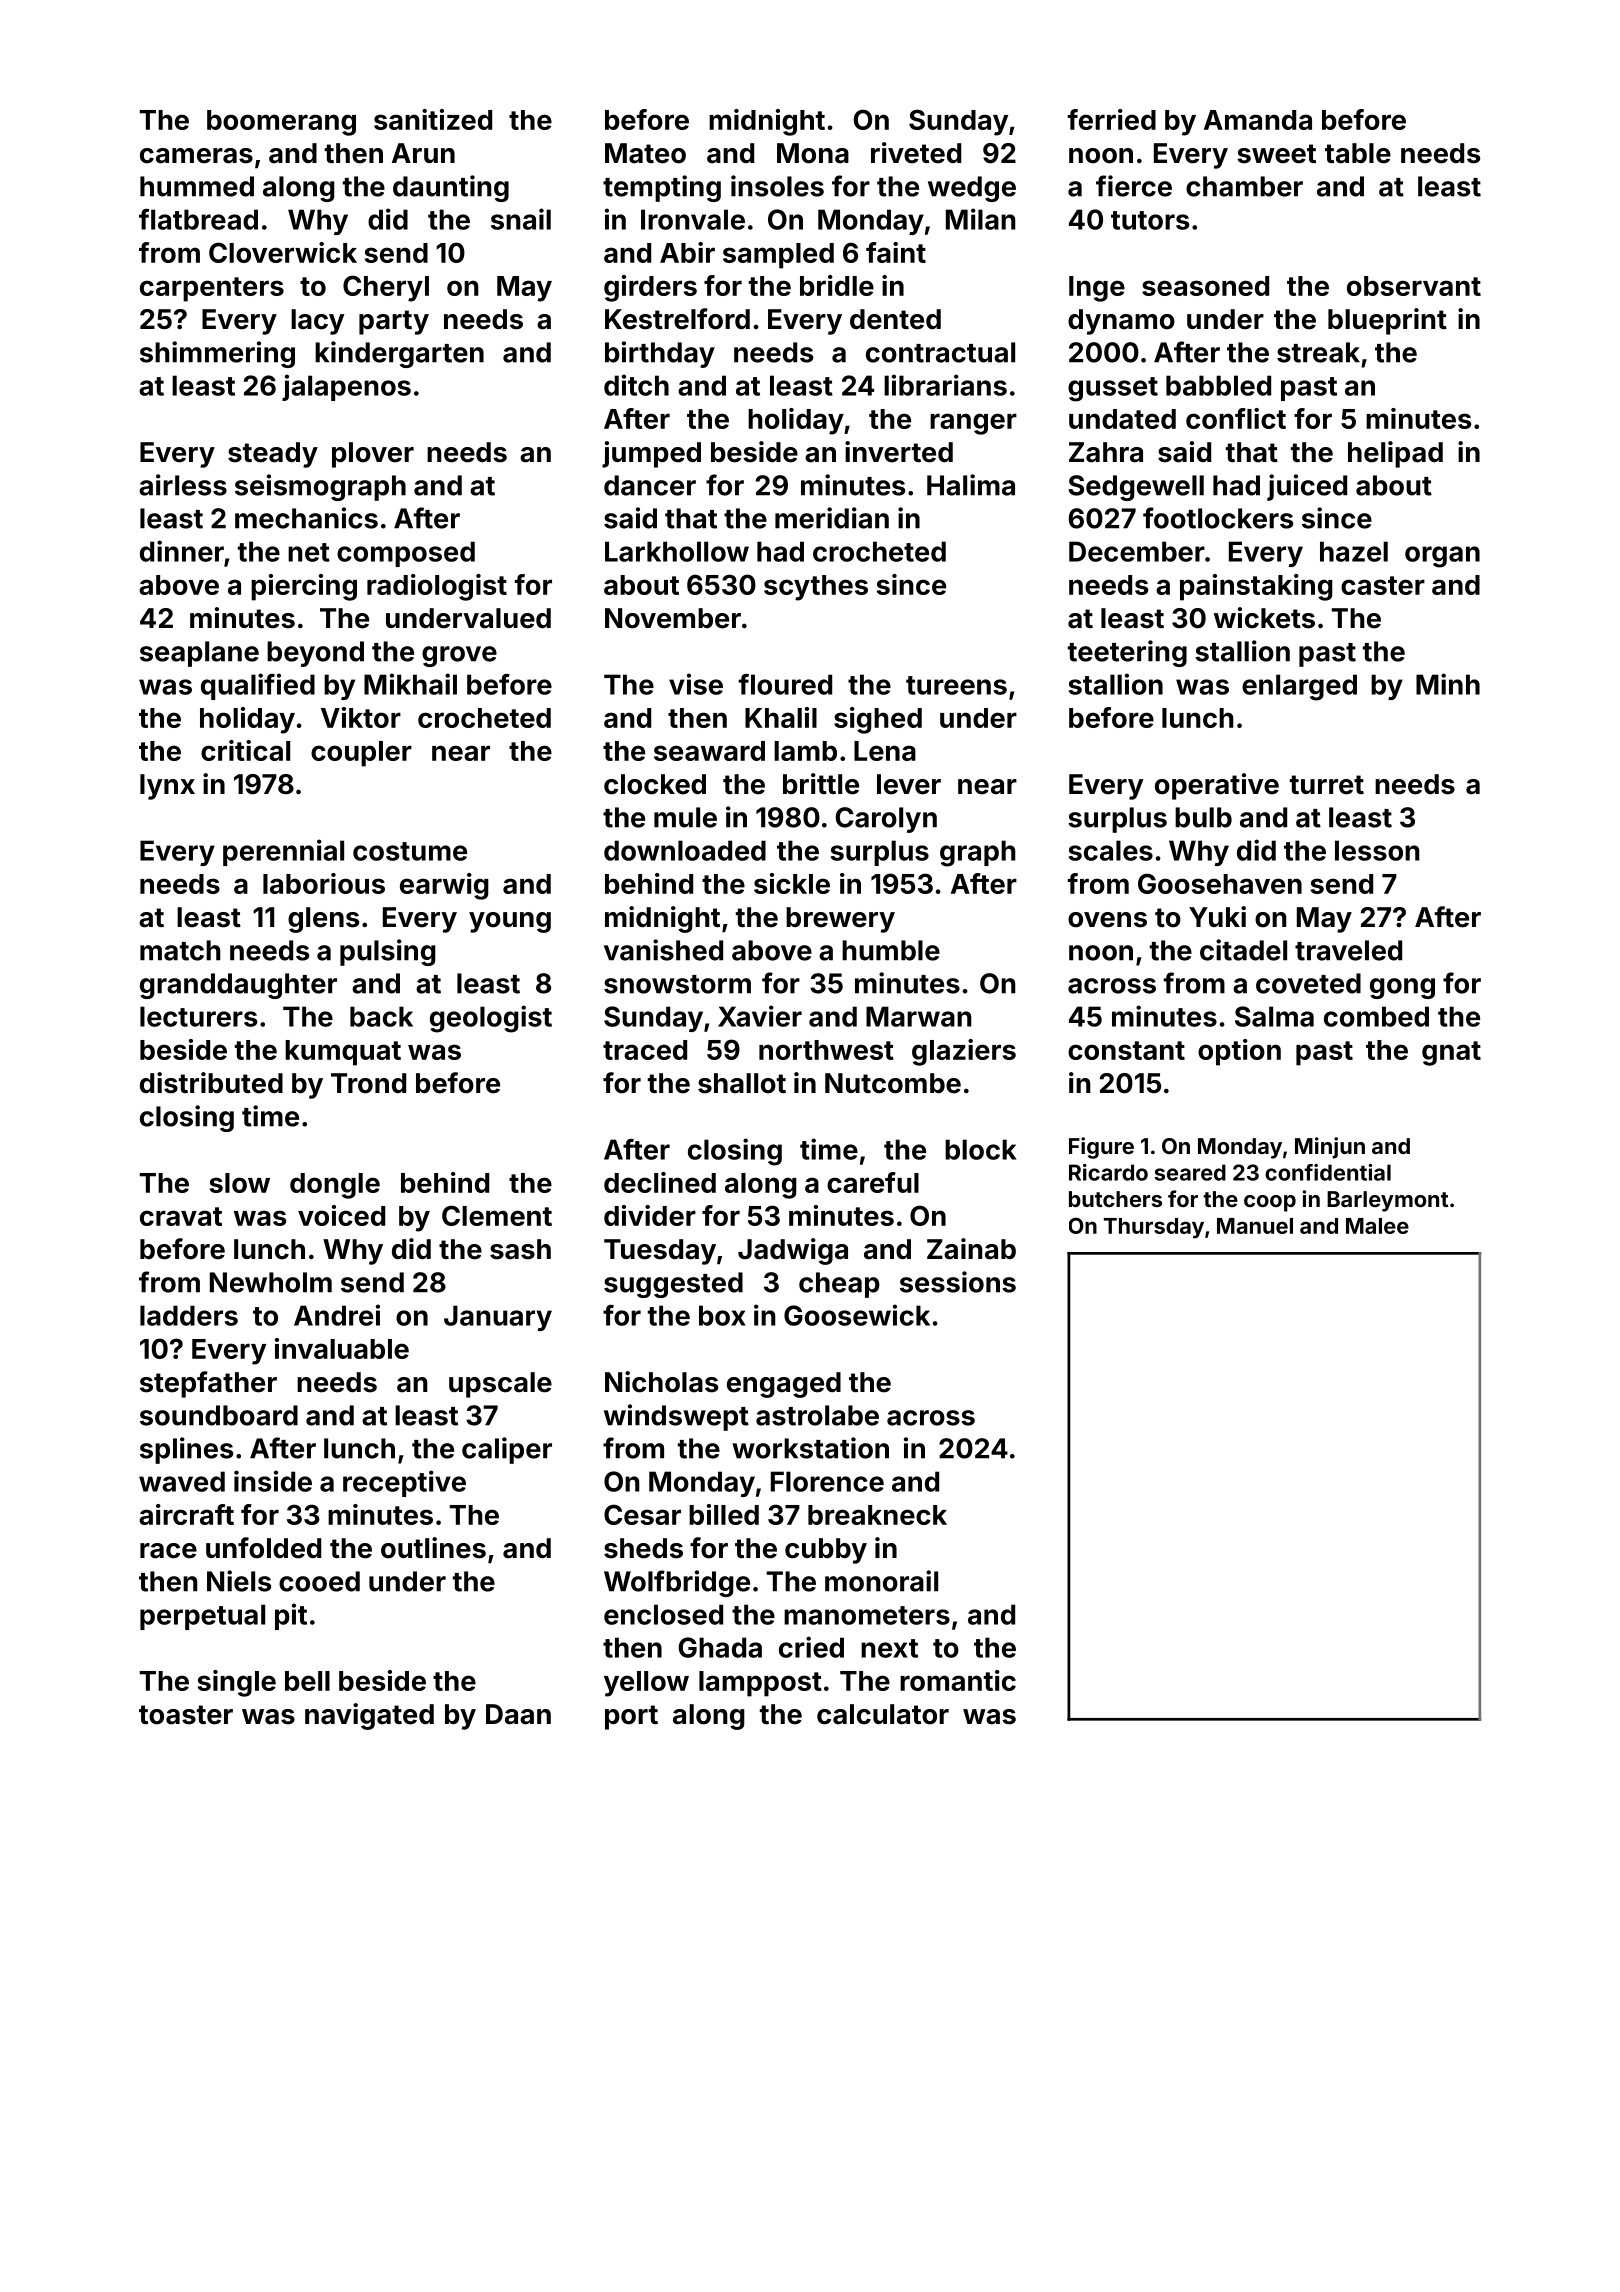 The height and width of the page is (2292, 1620). I want to click on Figure, so click(1101, 1148).
